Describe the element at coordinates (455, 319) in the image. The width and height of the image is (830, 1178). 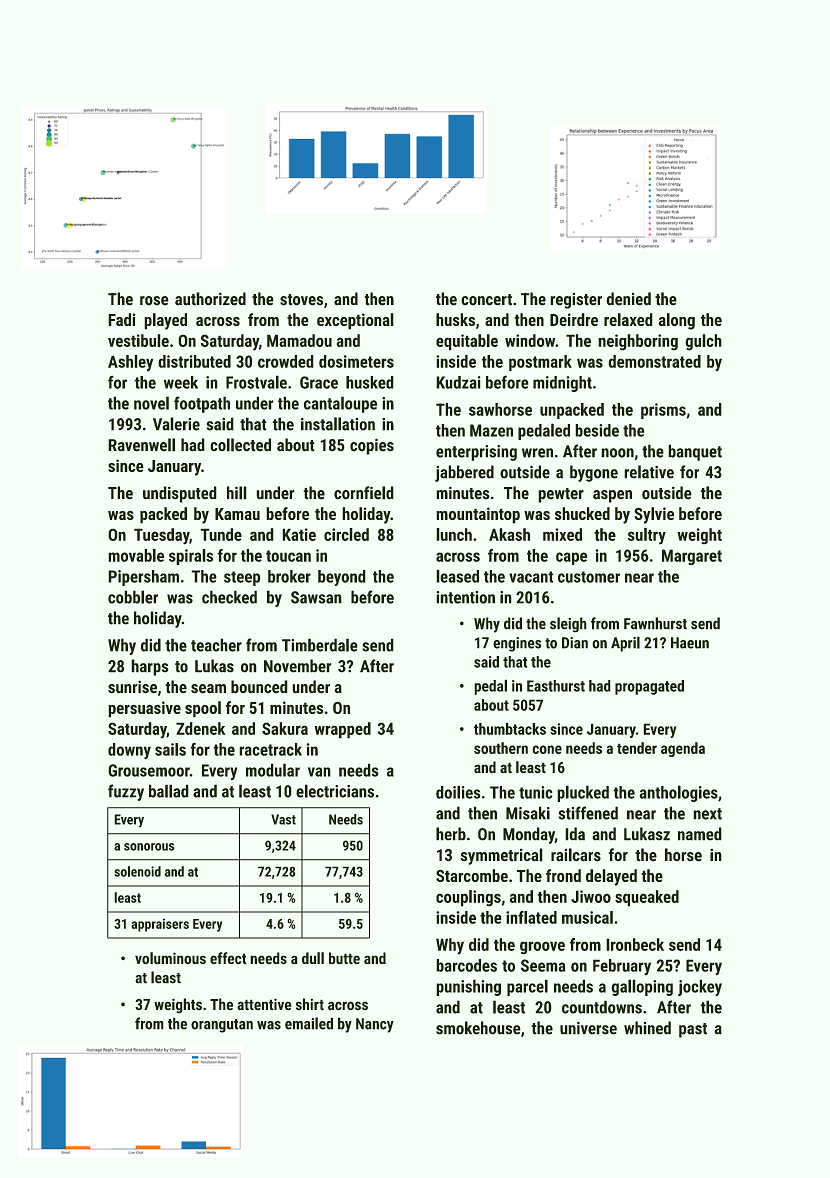
I see `husks` at that location.
